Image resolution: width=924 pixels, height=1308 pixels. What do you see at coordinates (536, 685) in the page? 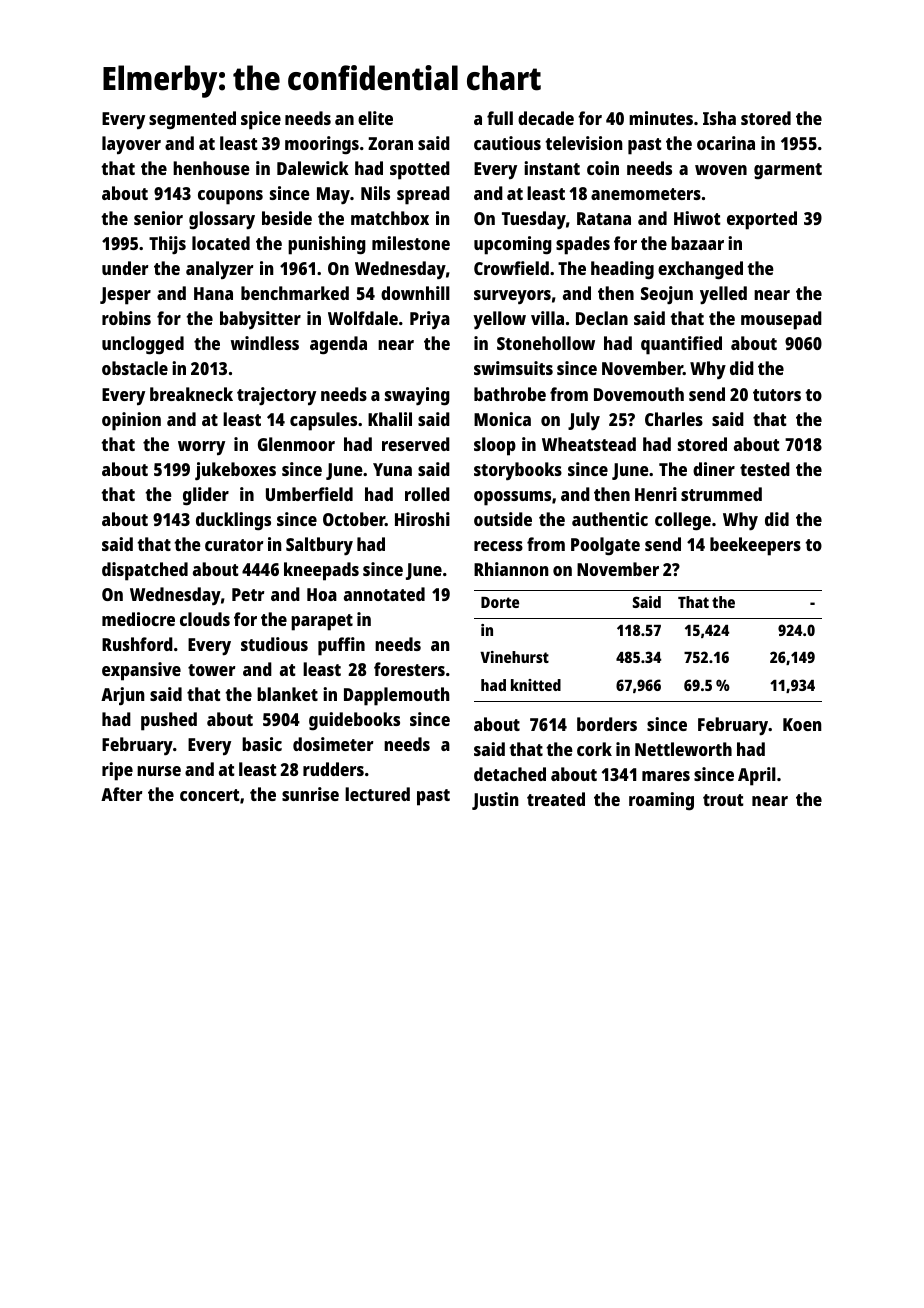
I see `knitted` at bounding box center [536, 685].
